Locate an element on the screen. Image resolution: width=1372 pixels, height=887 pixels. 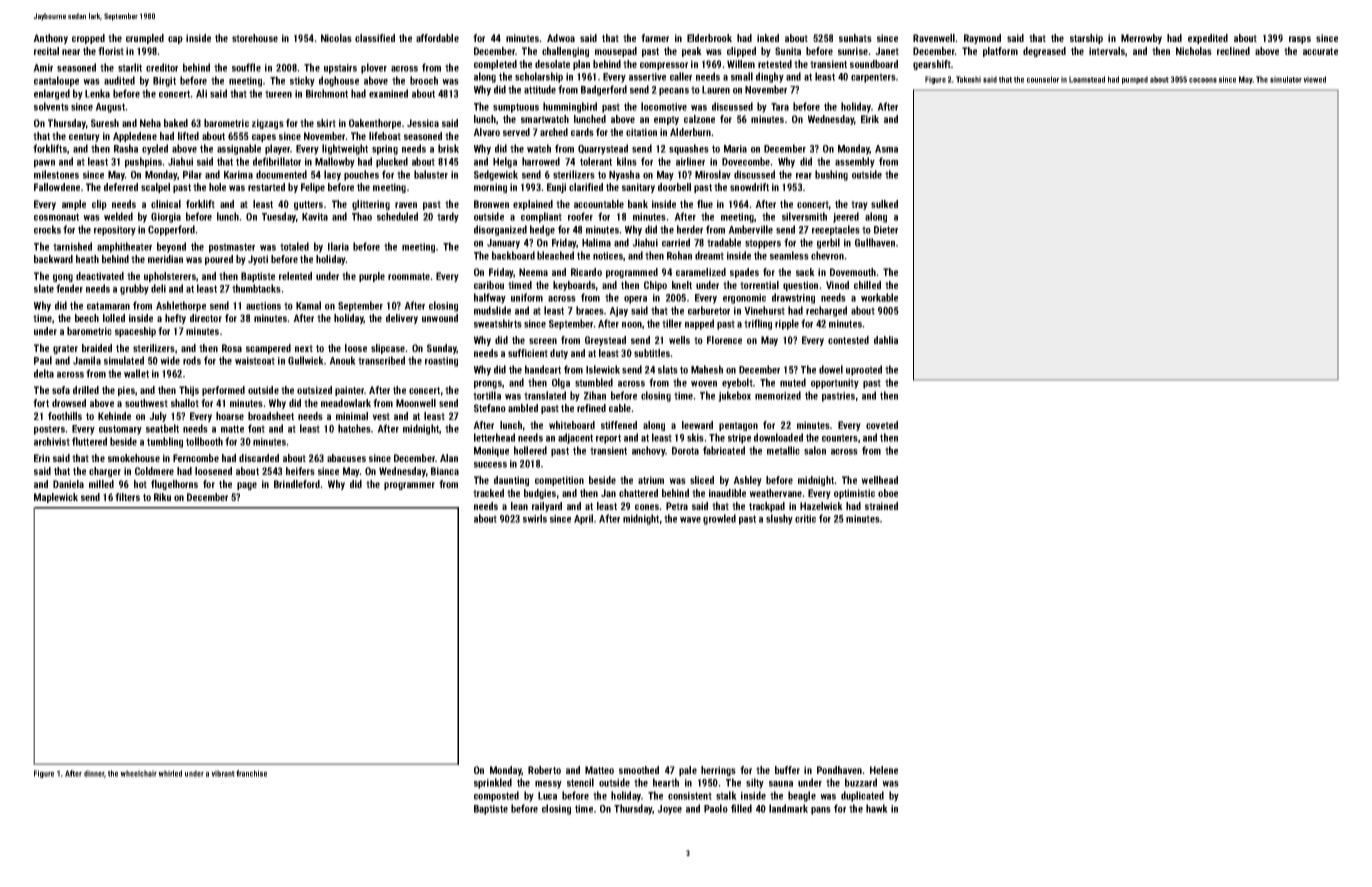
dinner is located at coordinates (94, 774).
